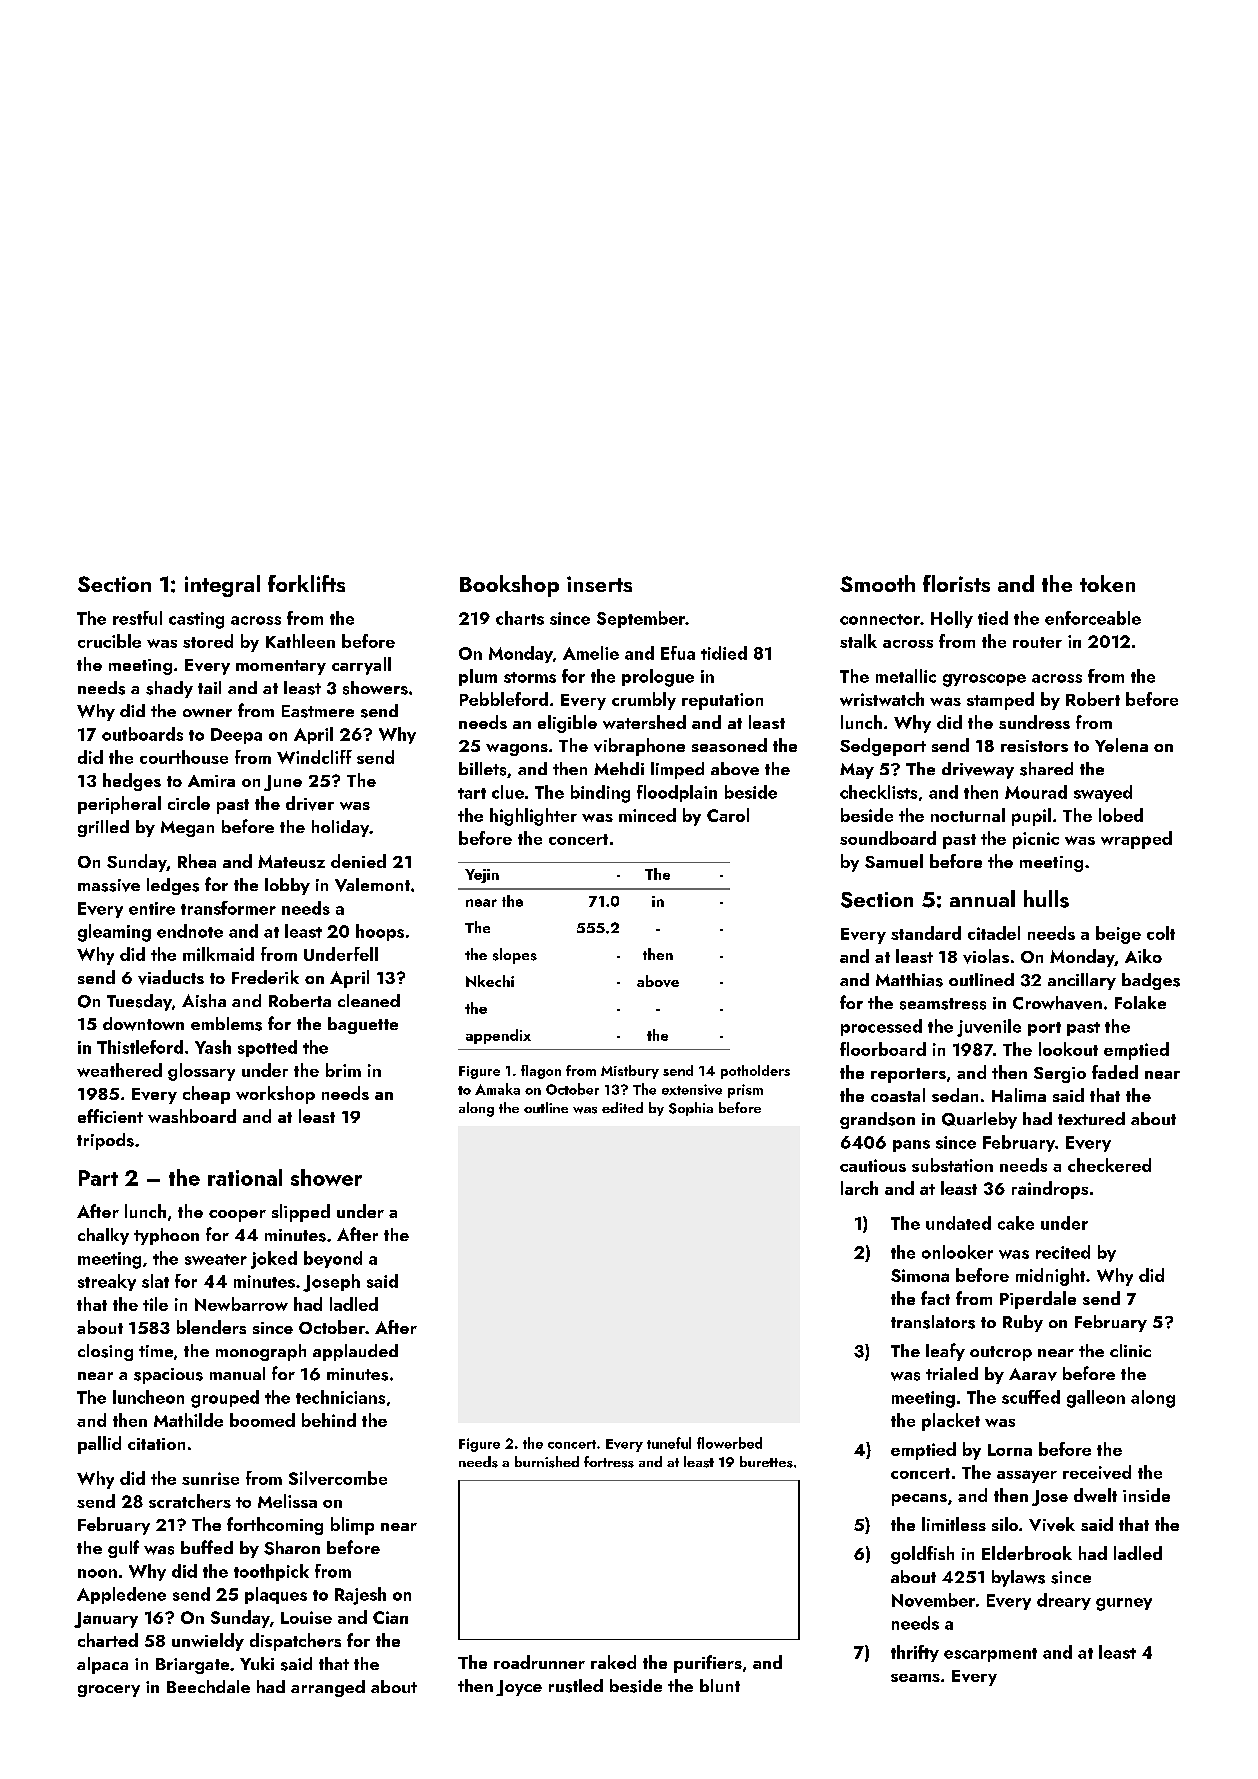 The height and width of the document is (1779, 1258). Describe the element at coordinates (1107, 583) in the document. I see `token` at that location.
